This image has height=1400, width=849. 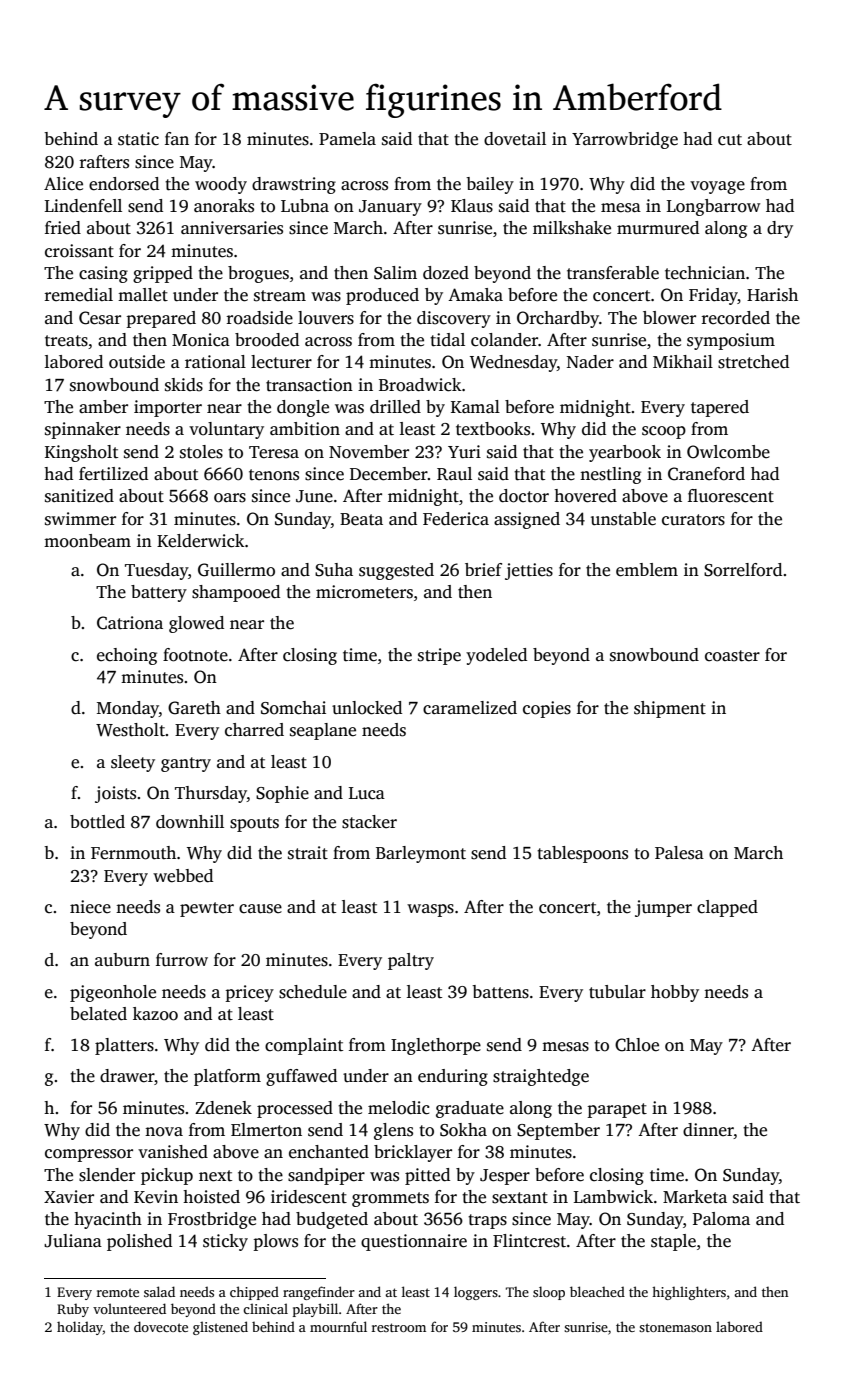 I want to click on coaster, so click(x=732, y=656).
